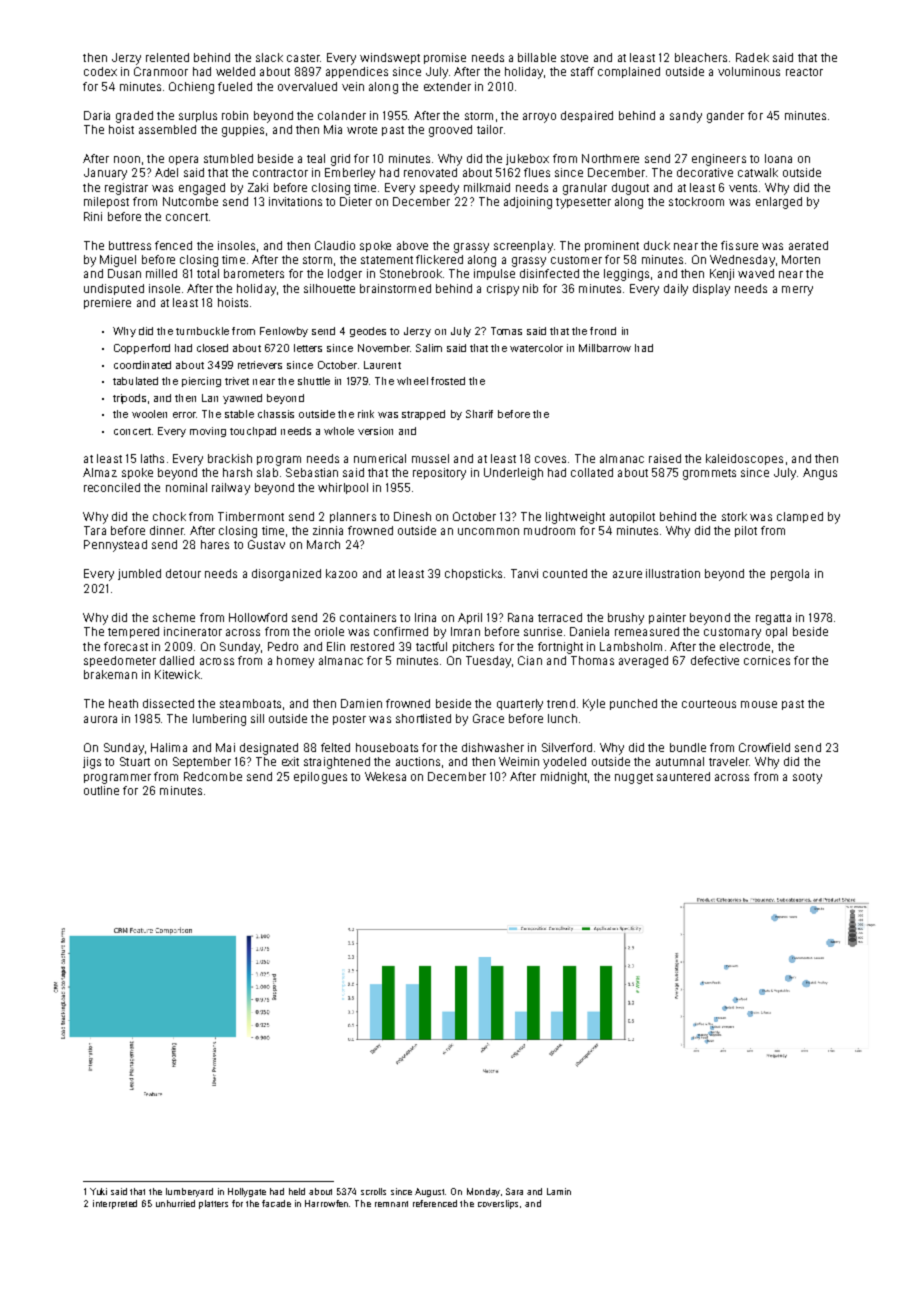  What do you see at coordinates (630, 189) in the screenshot?
I see `dugout` at bounding box center [630, 189].
